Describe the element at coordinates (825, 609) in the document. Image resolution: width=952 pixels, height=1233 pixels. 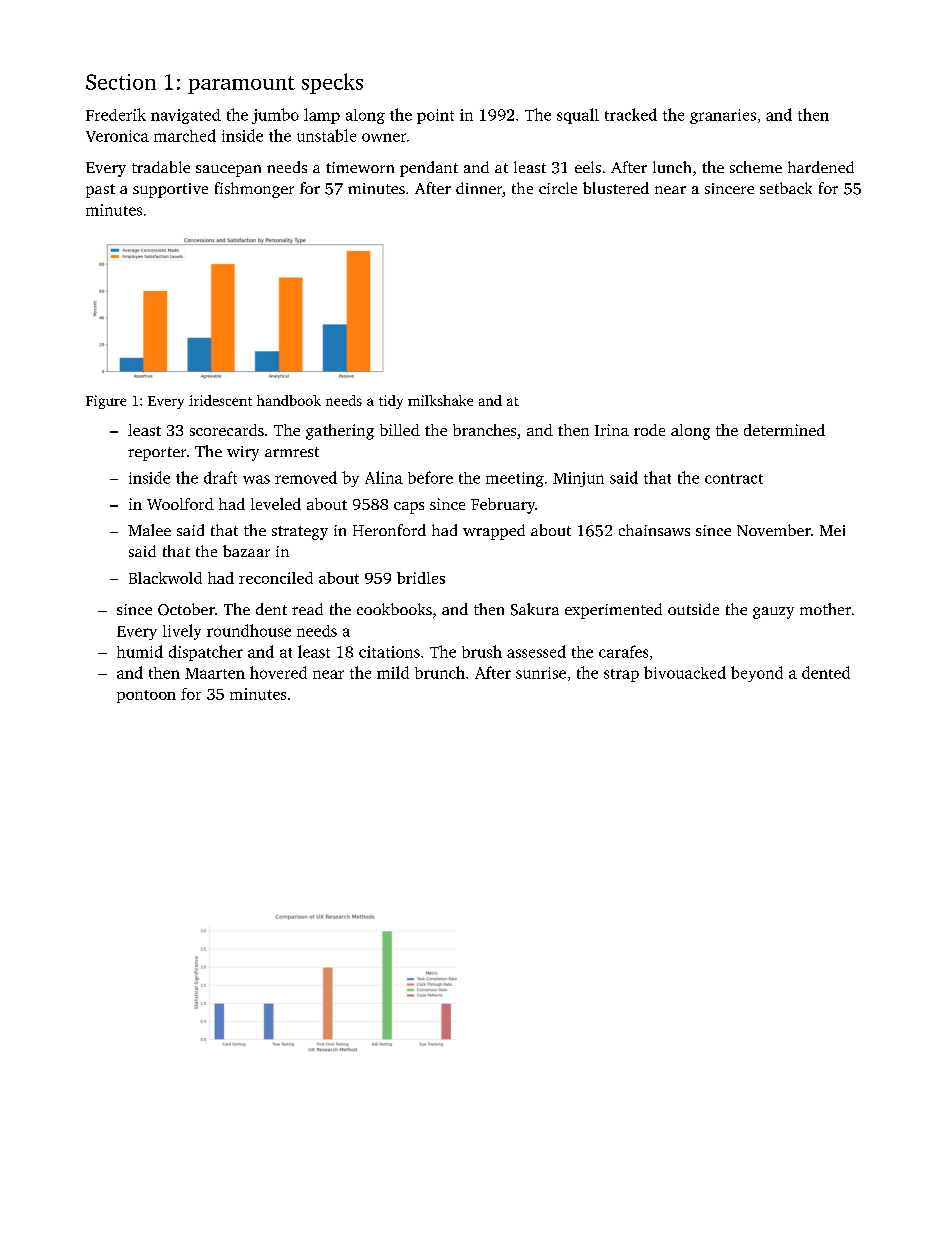
I see `mother` at that location.
